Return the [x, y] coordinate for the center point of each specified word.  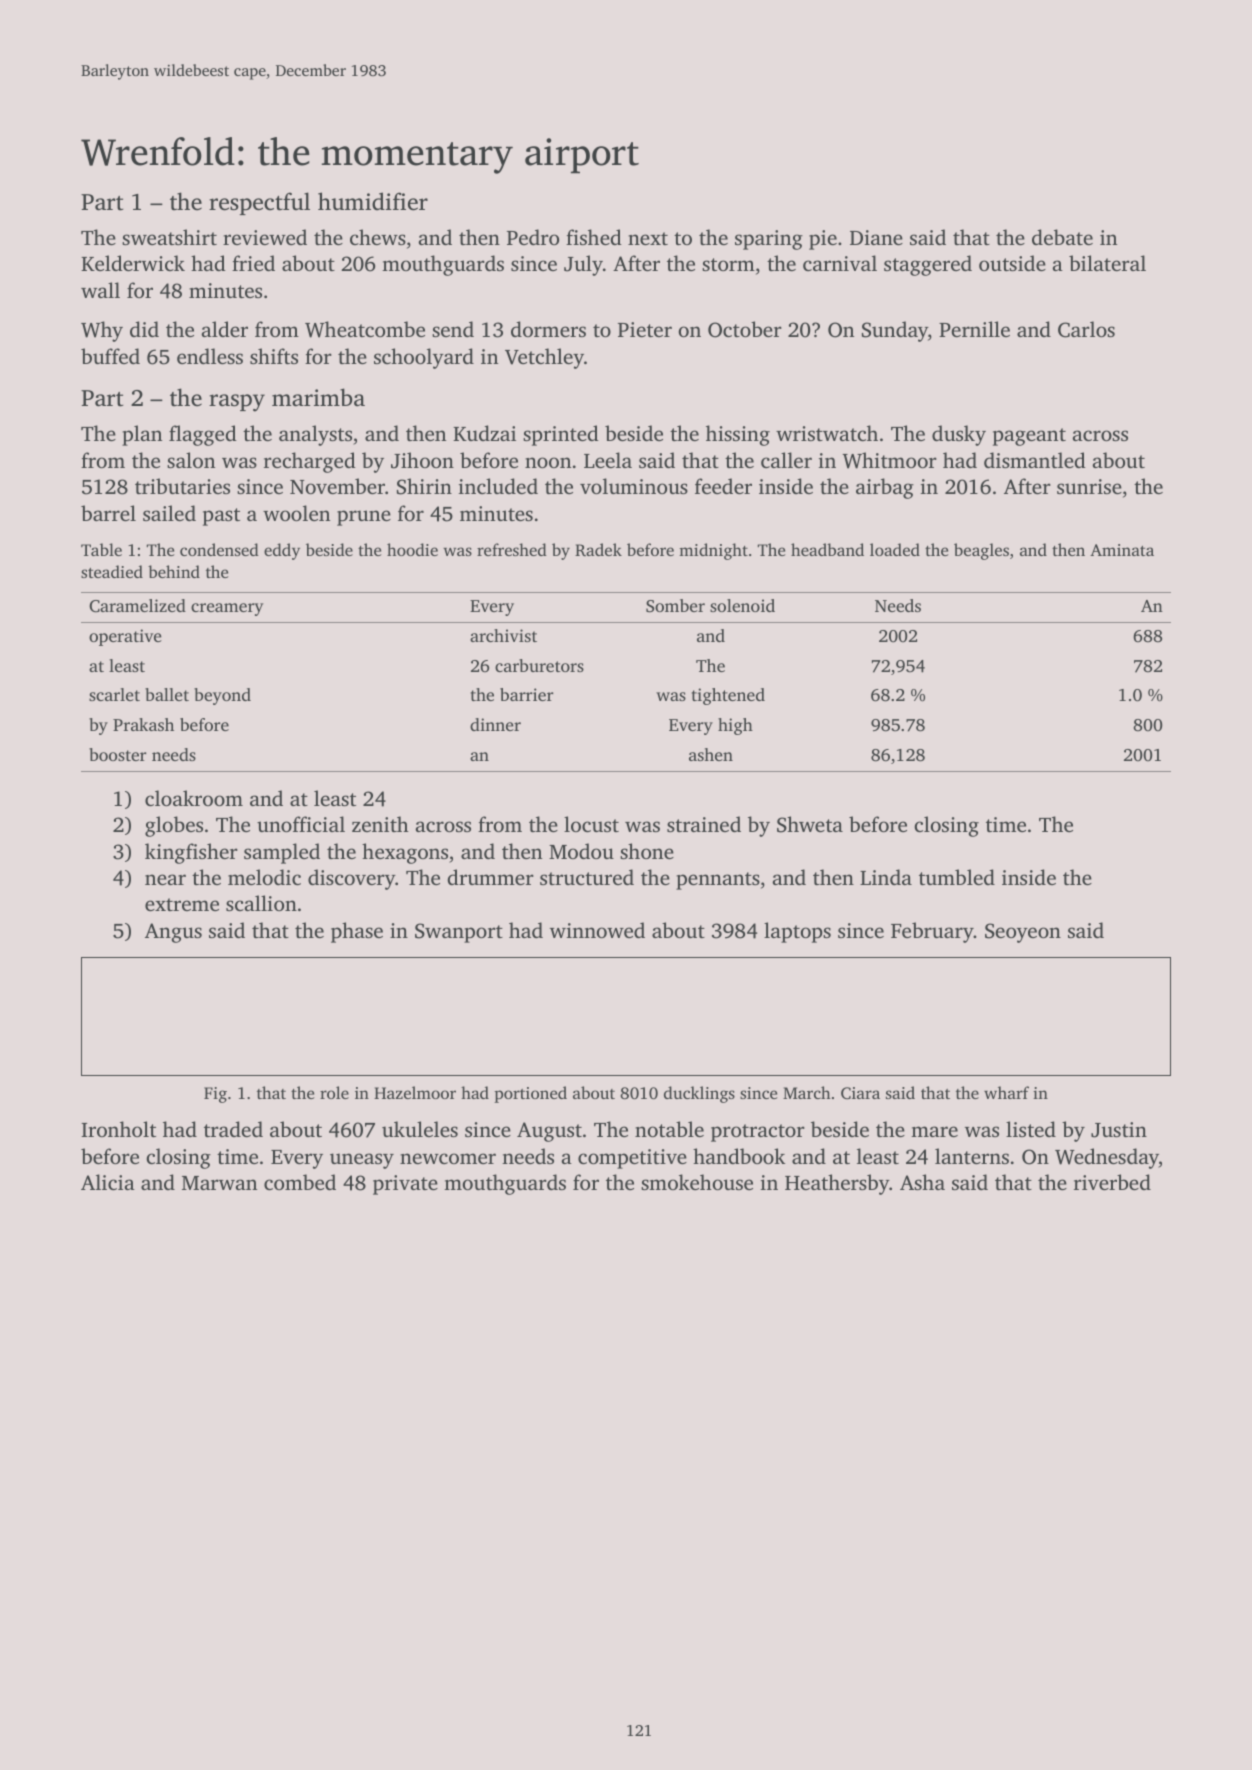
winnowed [597, 930]
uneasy [362, 1161]
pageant [1029, 437]
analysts [315, 435]
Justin [1119, 1130]
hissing [738, 435]
